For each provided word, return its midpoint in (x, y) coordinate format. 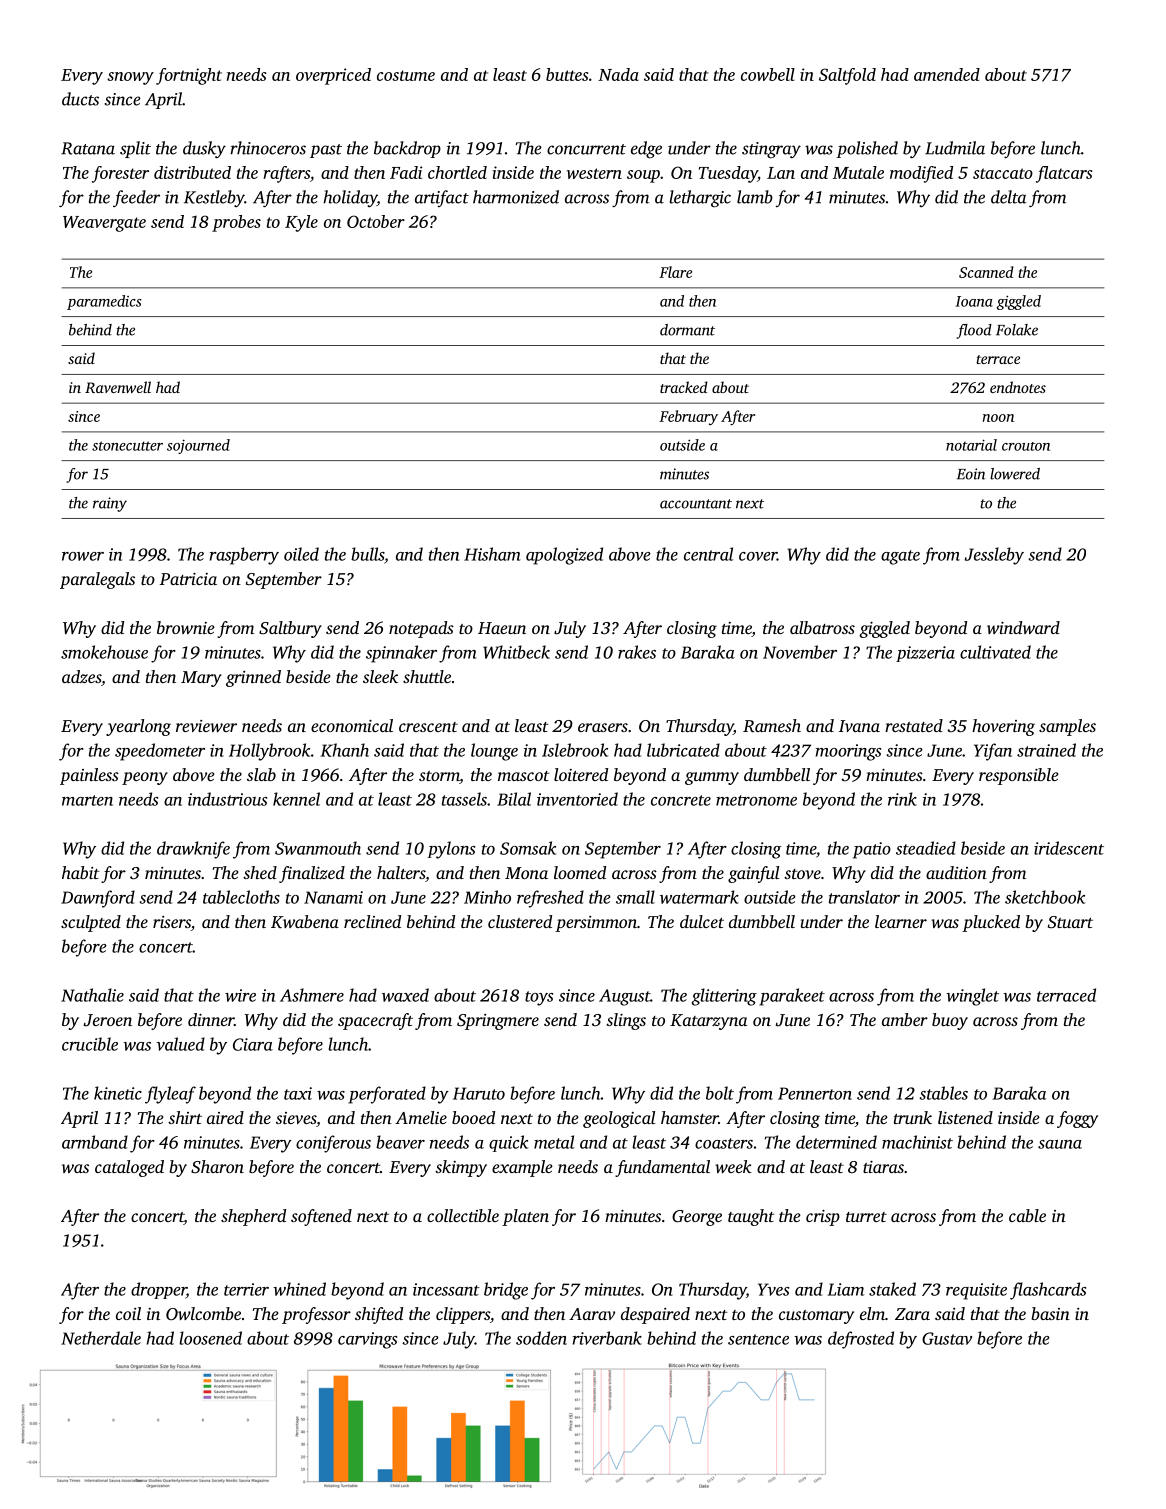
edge (646, 150)
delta (1009, 197)
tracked (684, 387)
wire (240, 995)
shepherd (253, 1217)
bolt (720, 1093)
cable (1027, 1215)
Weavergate (104, 224)
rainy (110, 504)
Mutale (858, 172)
